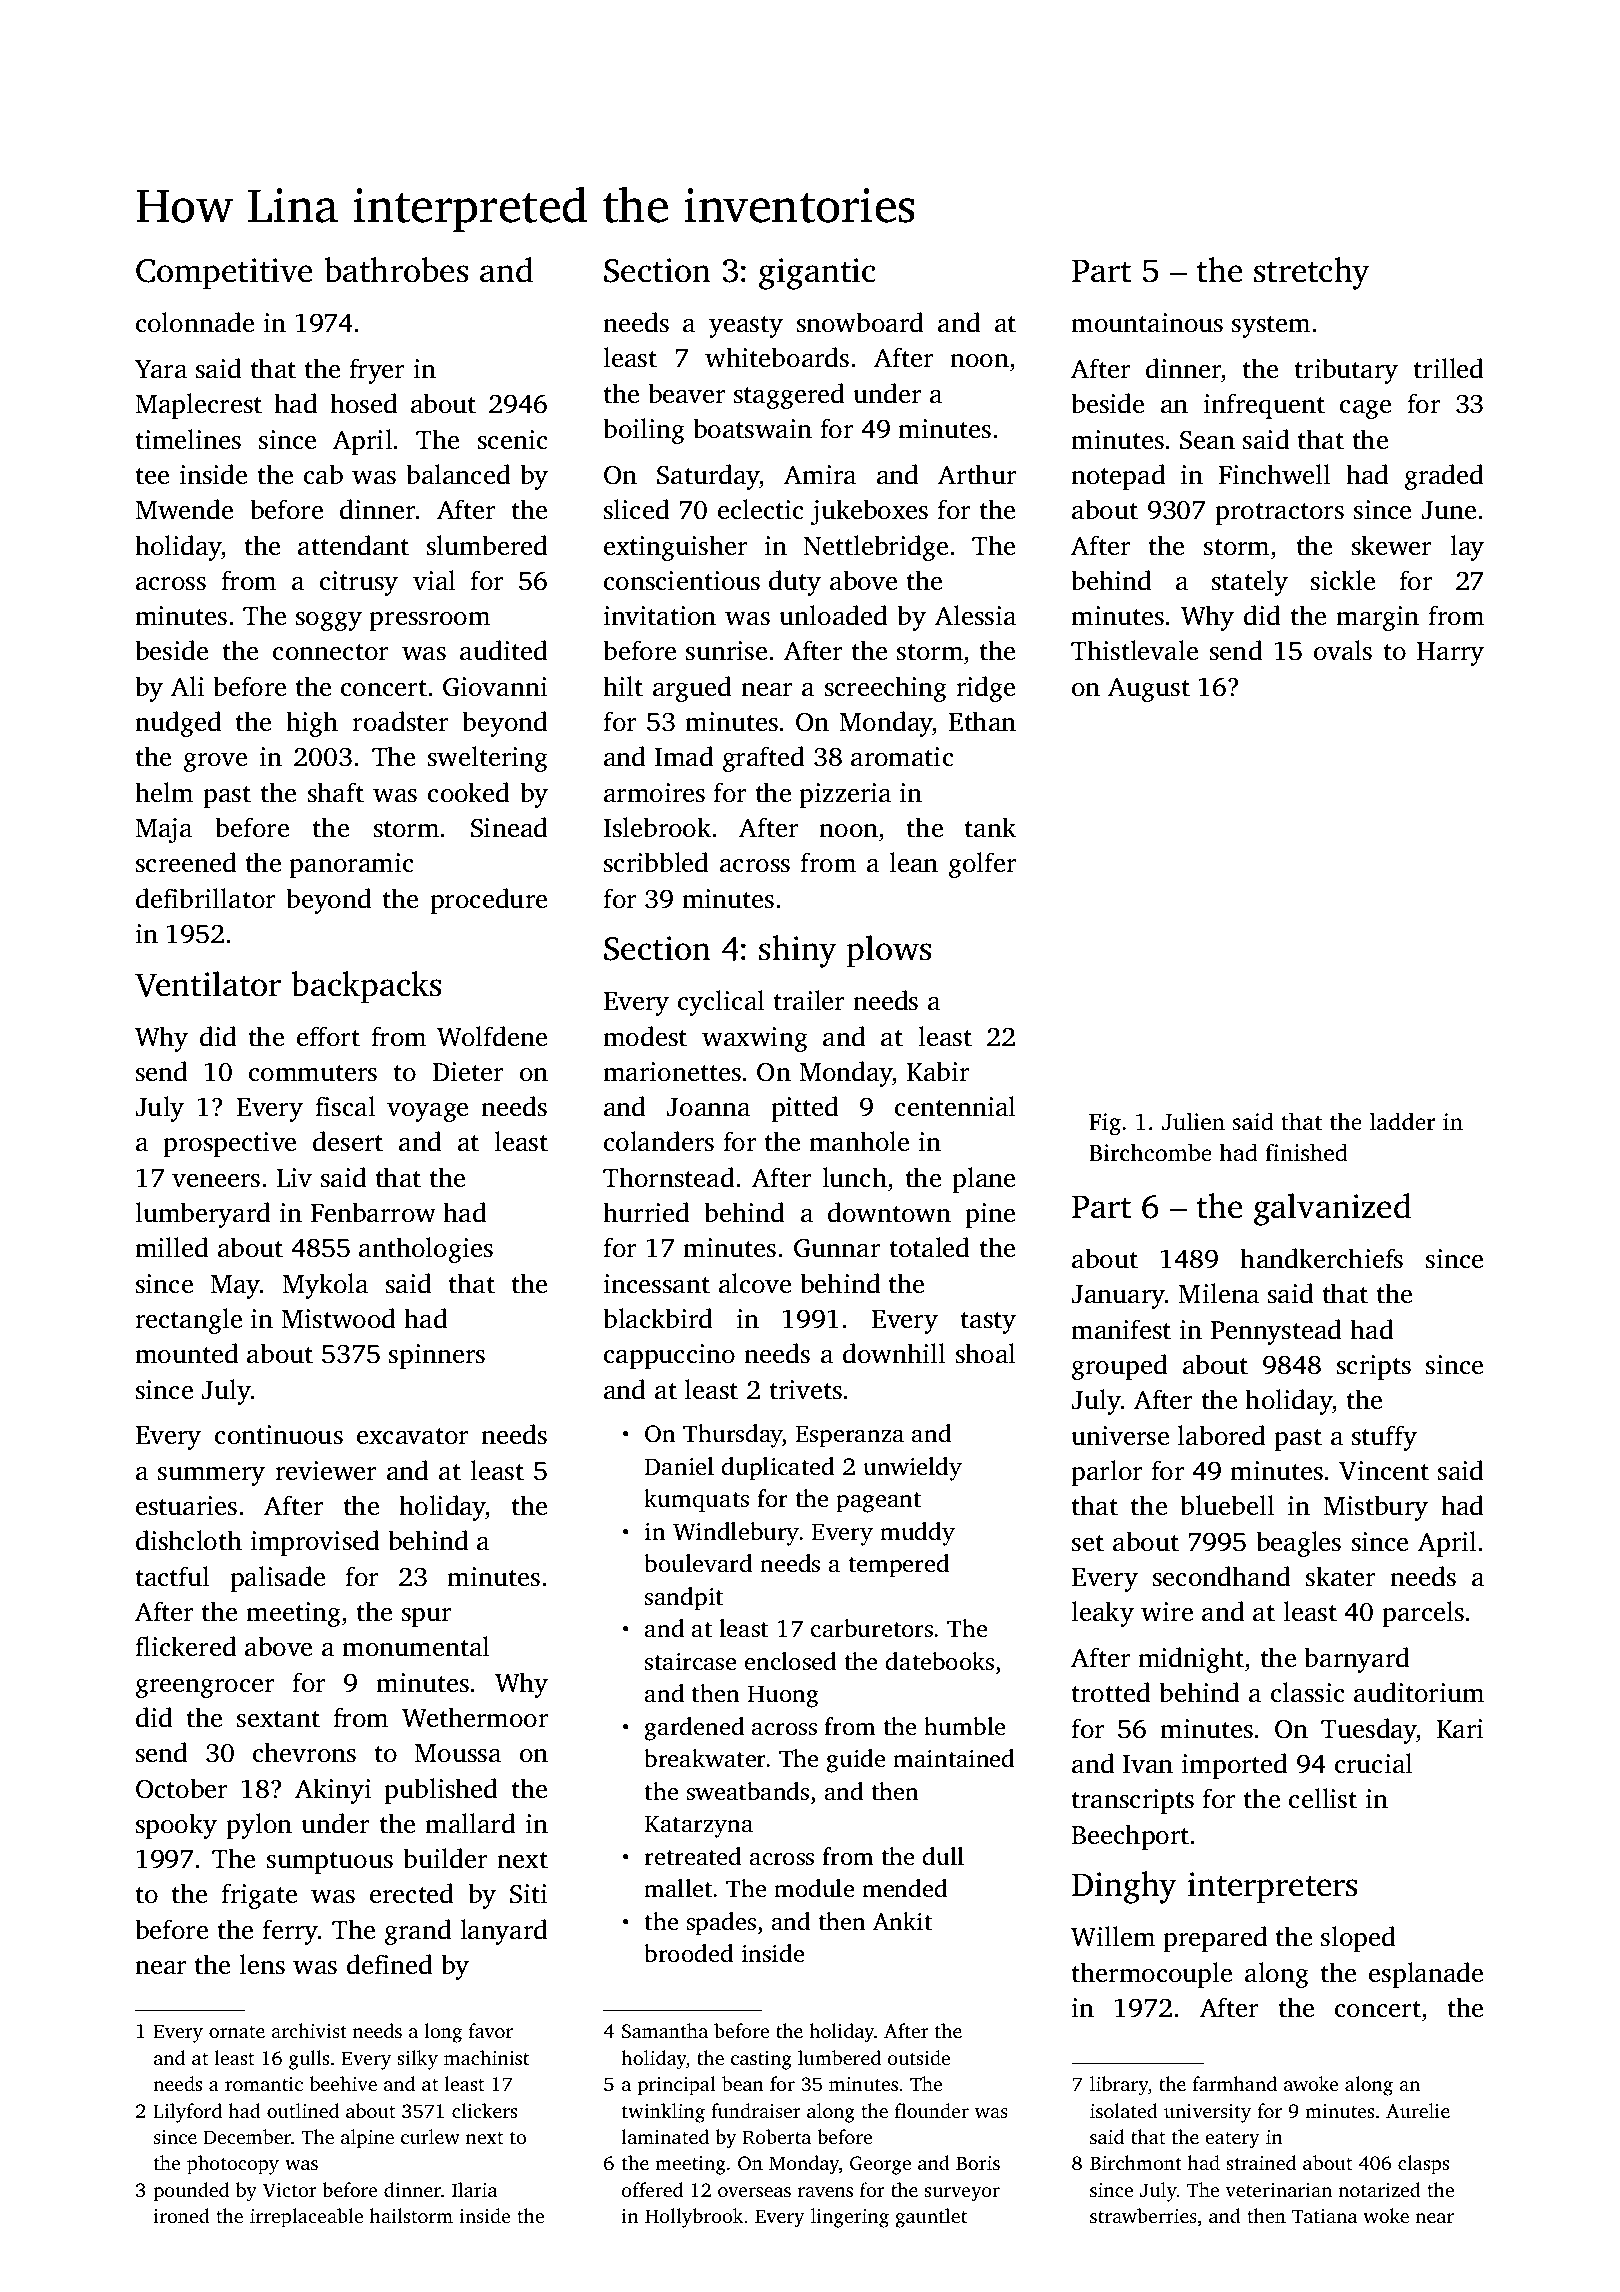 The height and width of the screenshot is (2292, 1620). I want to click on fryer, so click(377, 371).
